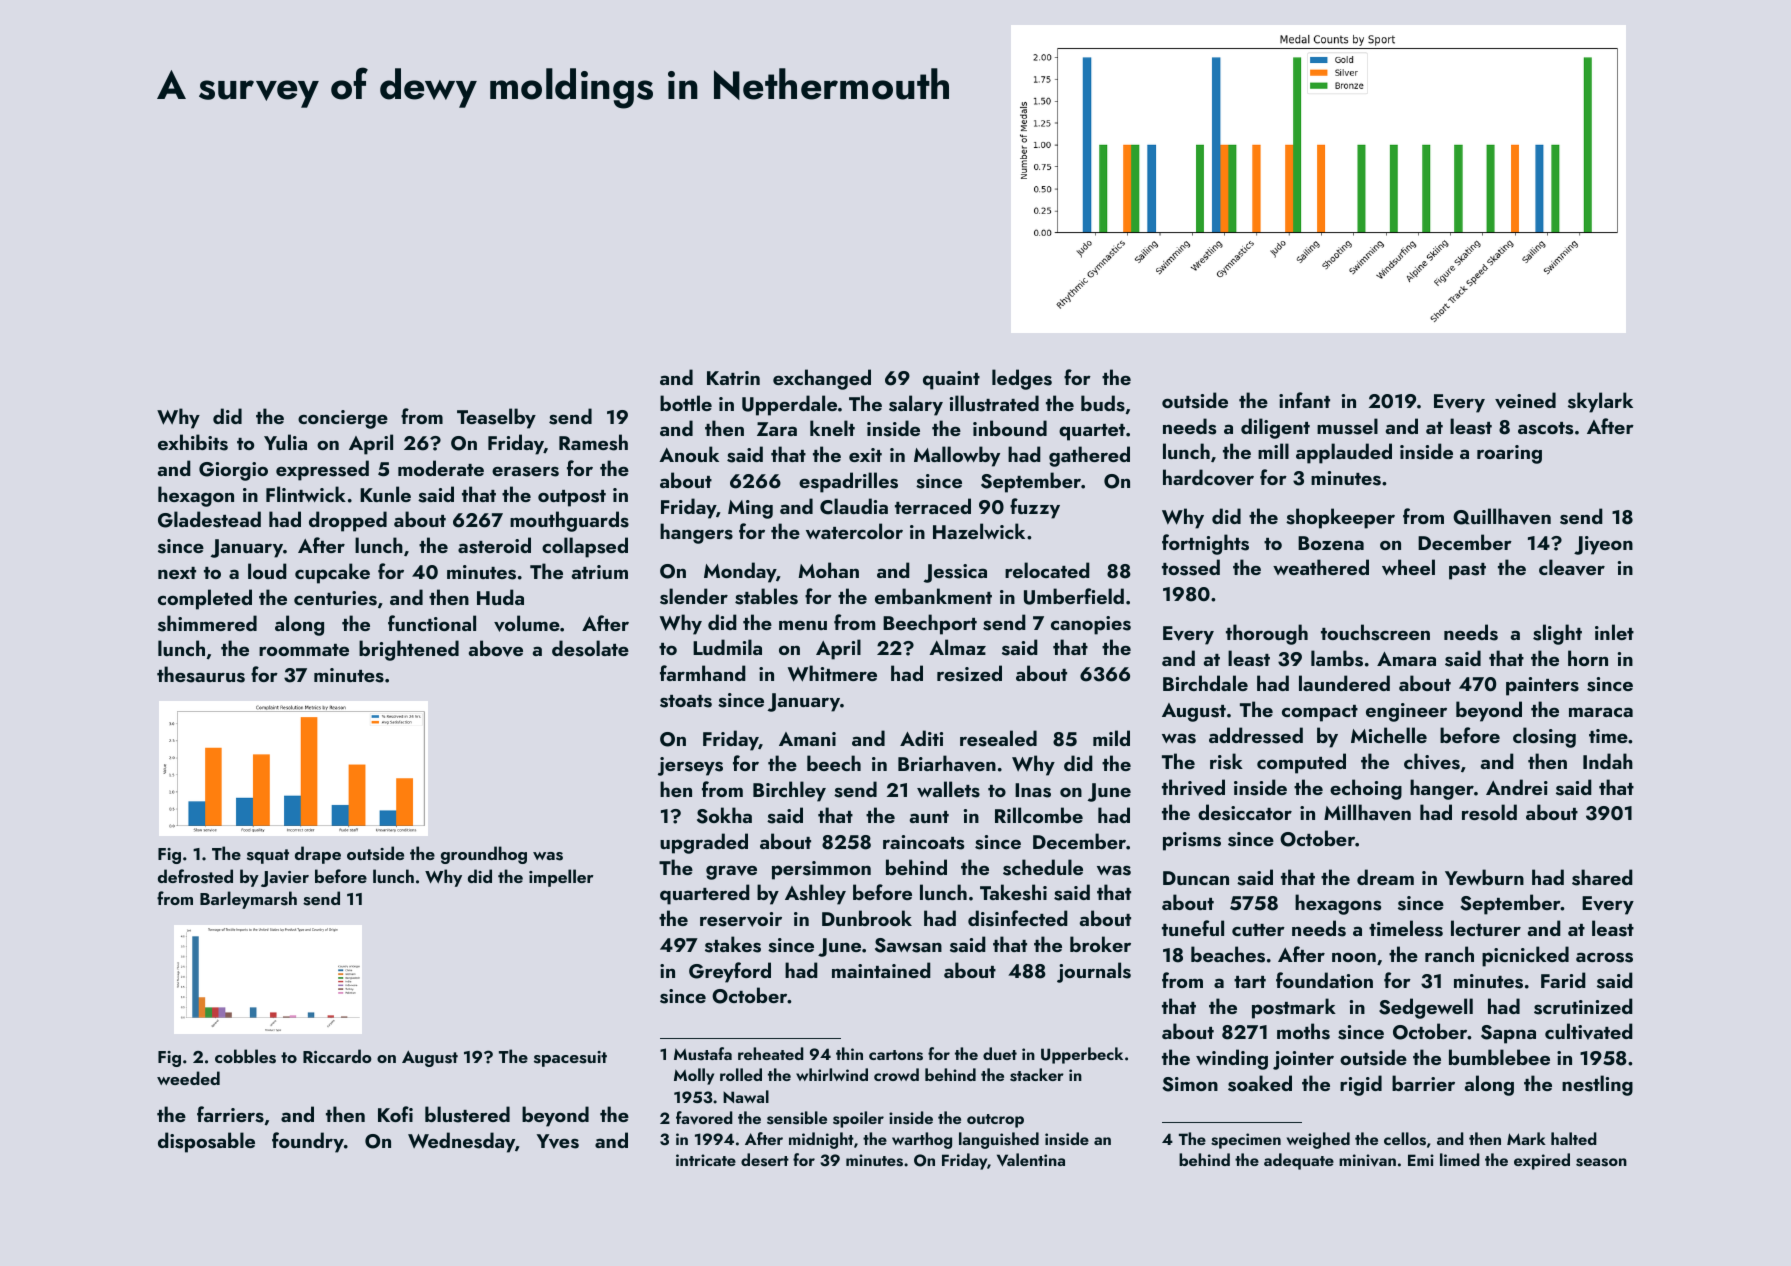  Describe the element at coordinates (1304, 400) in the screenshot. I see `infant` at that location.
